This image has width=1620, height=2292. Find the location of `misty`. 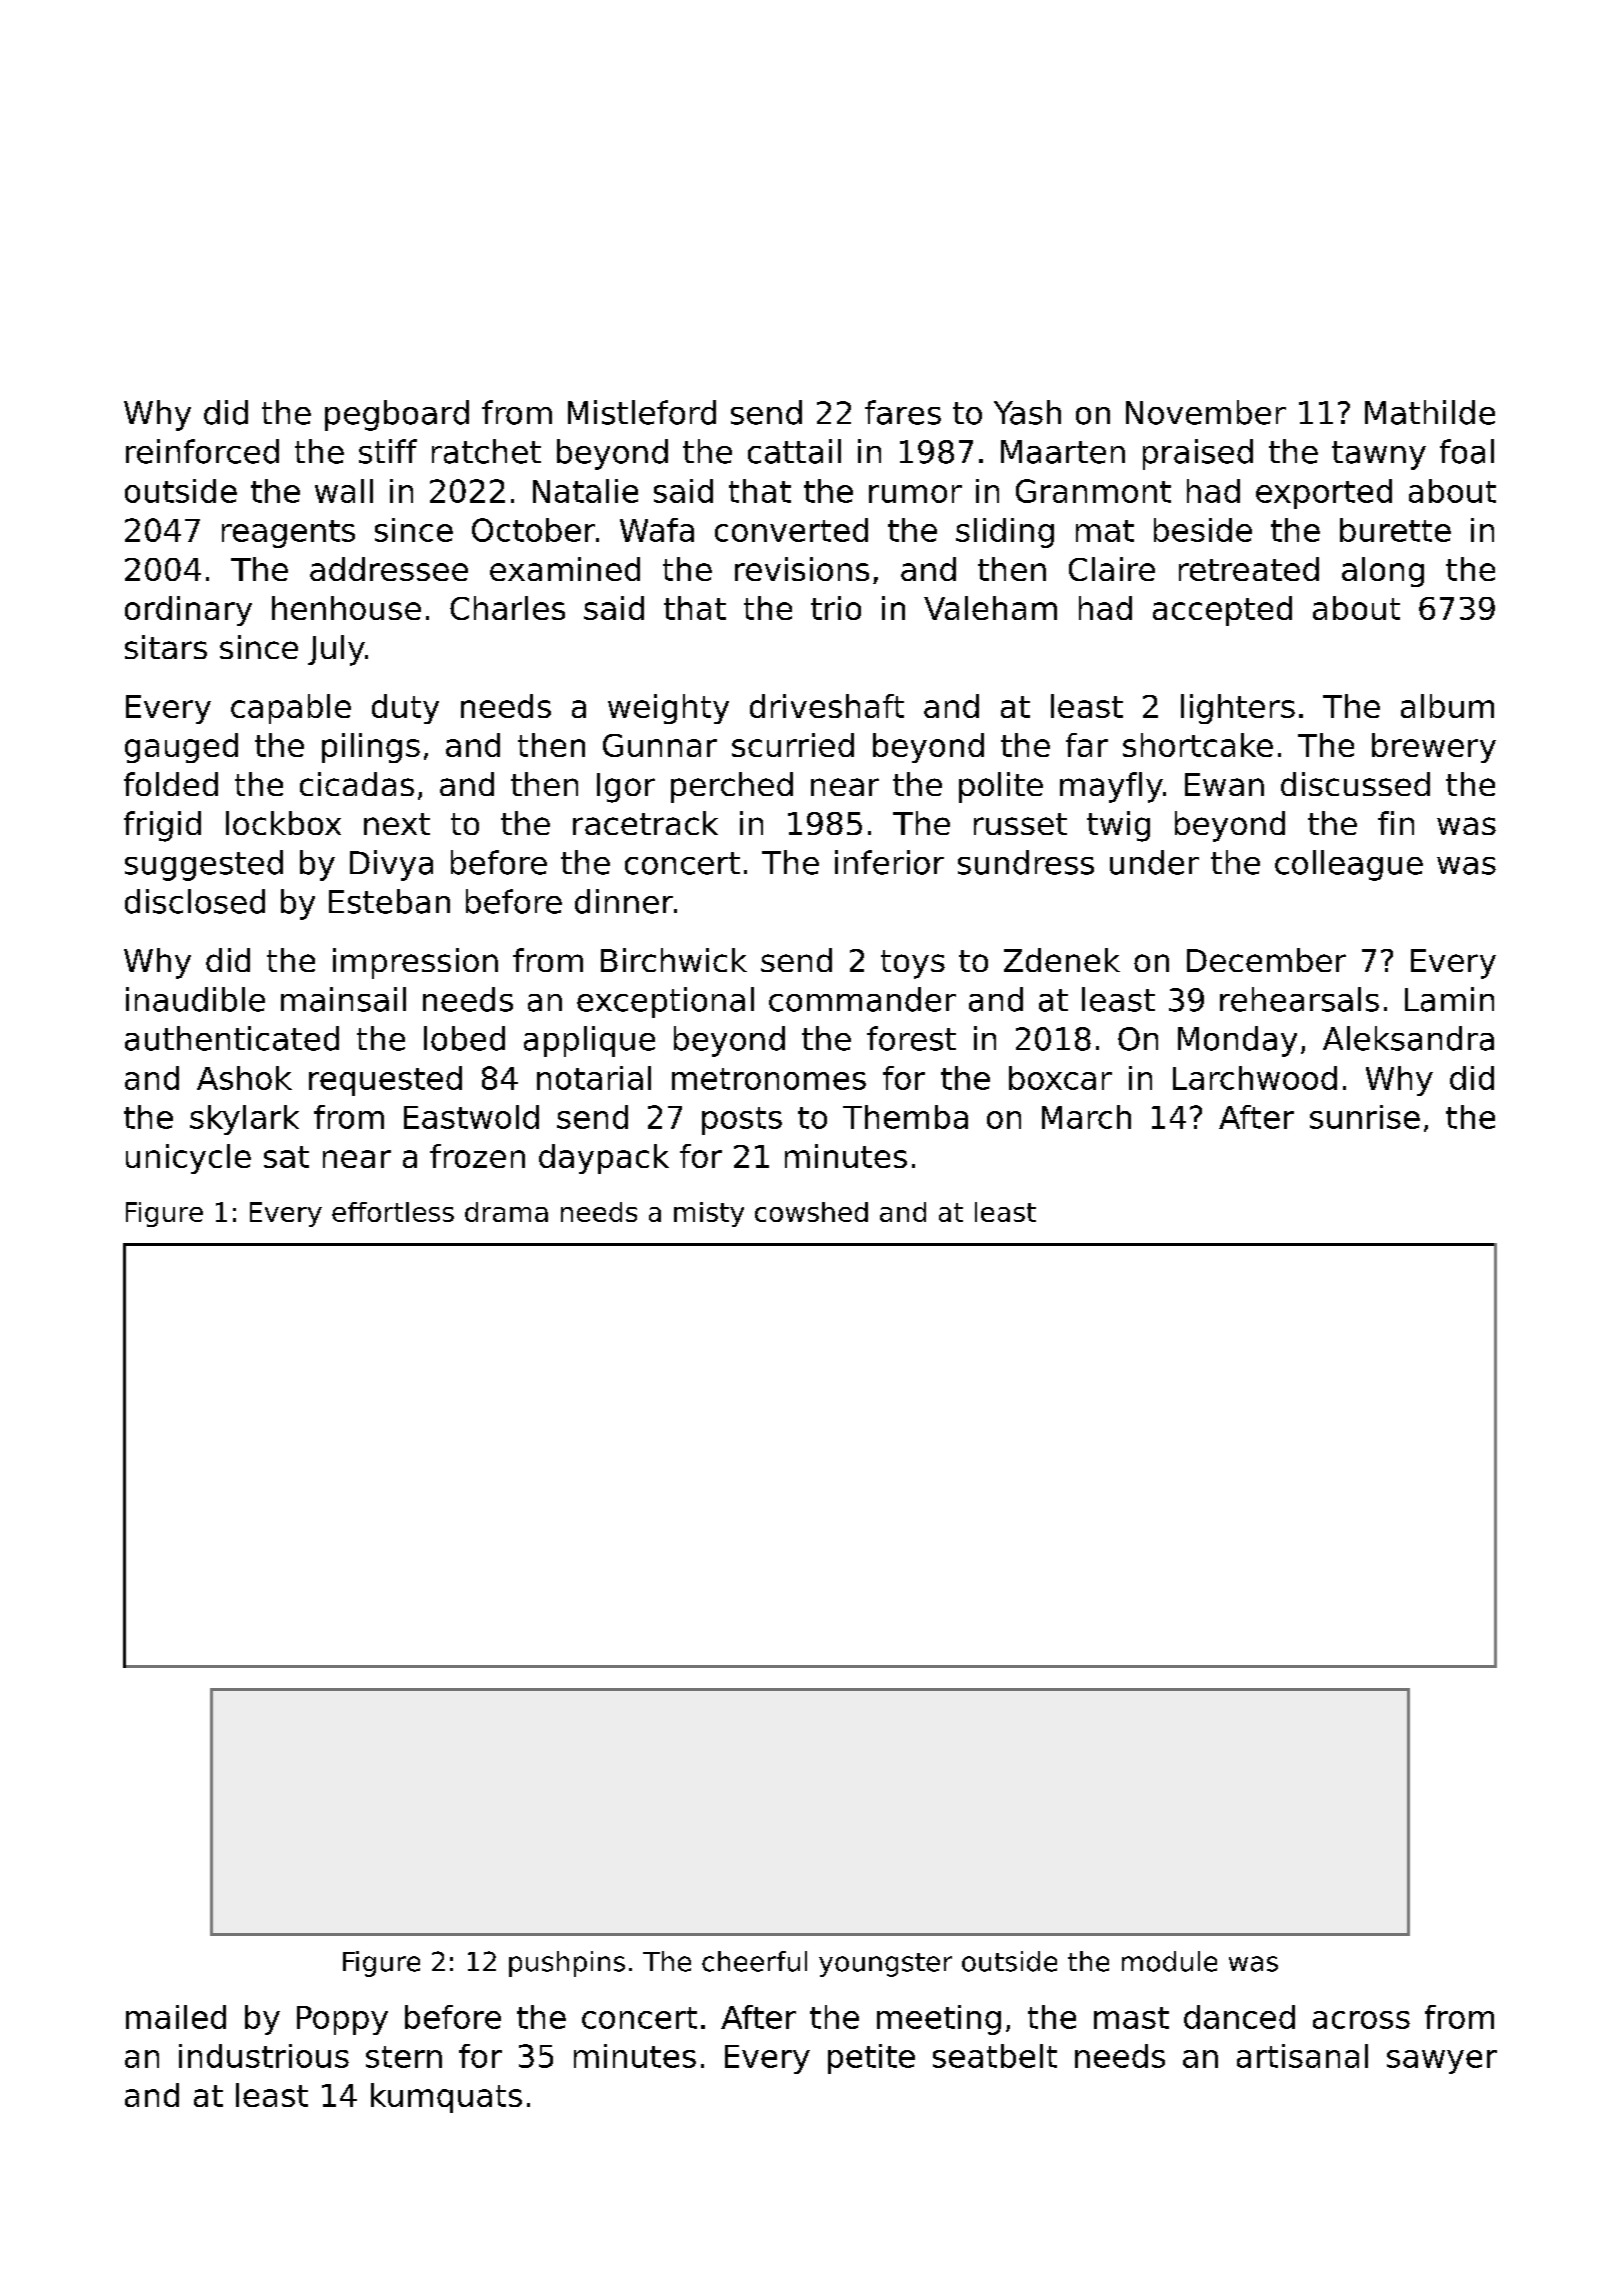

misty is located at coordinates (709, 1214).
